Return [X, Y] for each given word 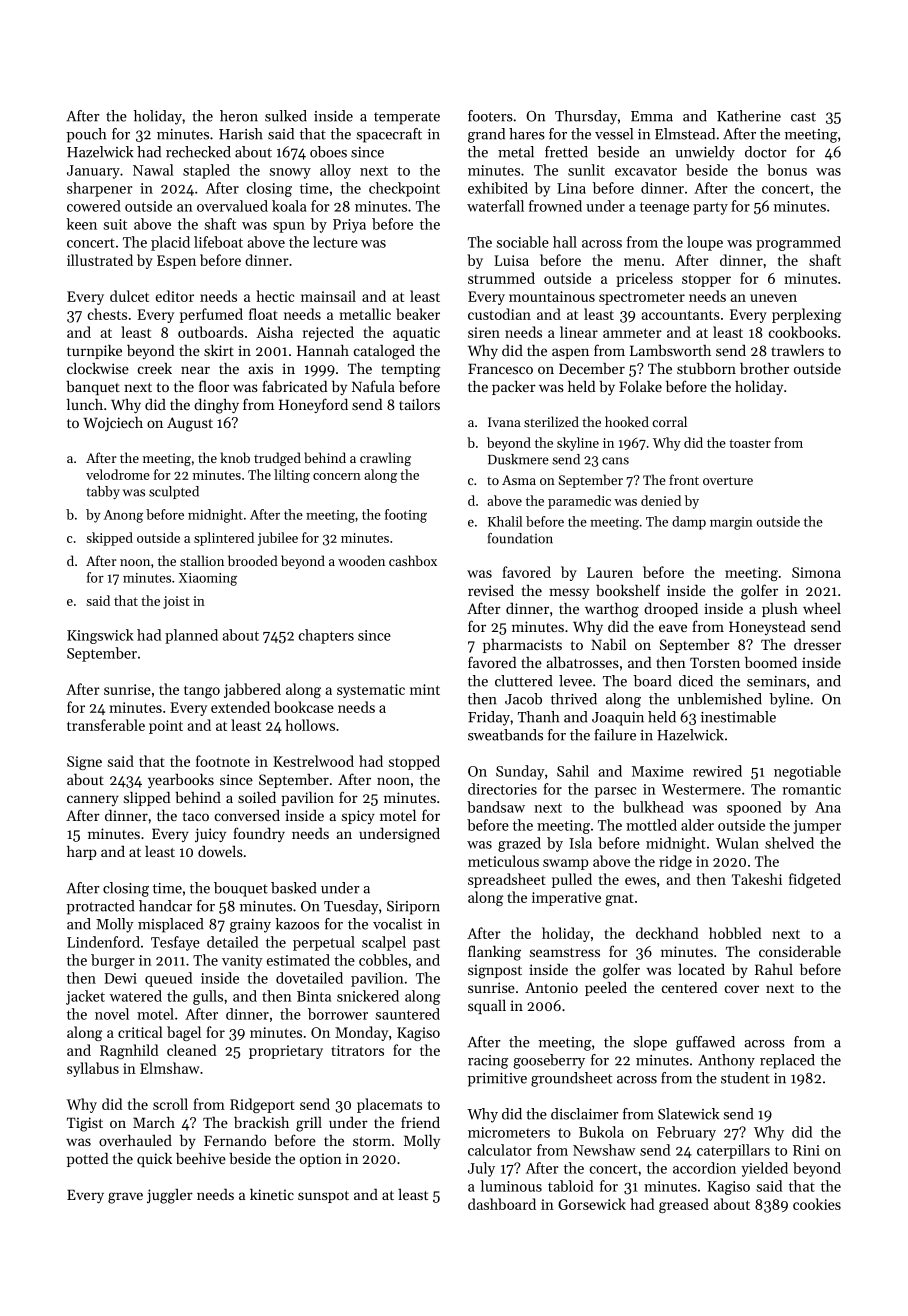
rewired [717, 771]
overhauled [135, 1140]
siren [484, 332]
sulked [286, 116]
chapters [326, 636]
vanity [242, 962]
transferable [106, 725]
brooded [253, 560]
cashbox [413, 560]
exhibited [498, 188]
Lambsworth [670, 350]
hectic [275, 296]
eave [673, 628]
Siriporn [413, 908]
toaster [750, 443]
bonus [787, 170]
